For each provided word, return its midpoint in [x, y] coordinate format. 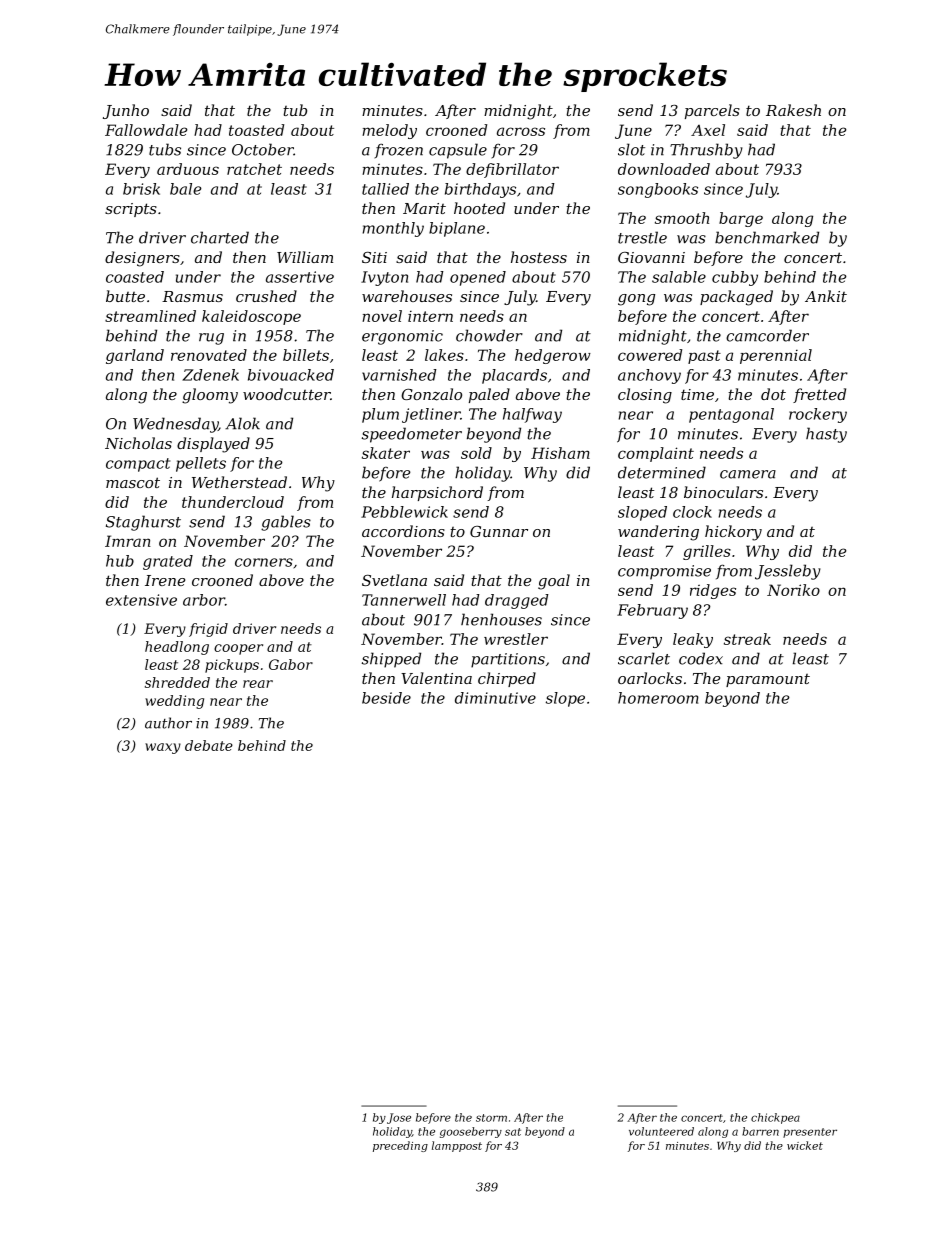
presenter [810, 1133]
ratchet [254, 169]
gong [636, 300]
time [697, 394]
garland [135, 356]
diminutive [495, 698]
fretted [819, 395]
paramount [768, 680]
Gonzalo [431, 394]
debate [209, 745]
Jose [399, 1118]
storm [491, 1118]
